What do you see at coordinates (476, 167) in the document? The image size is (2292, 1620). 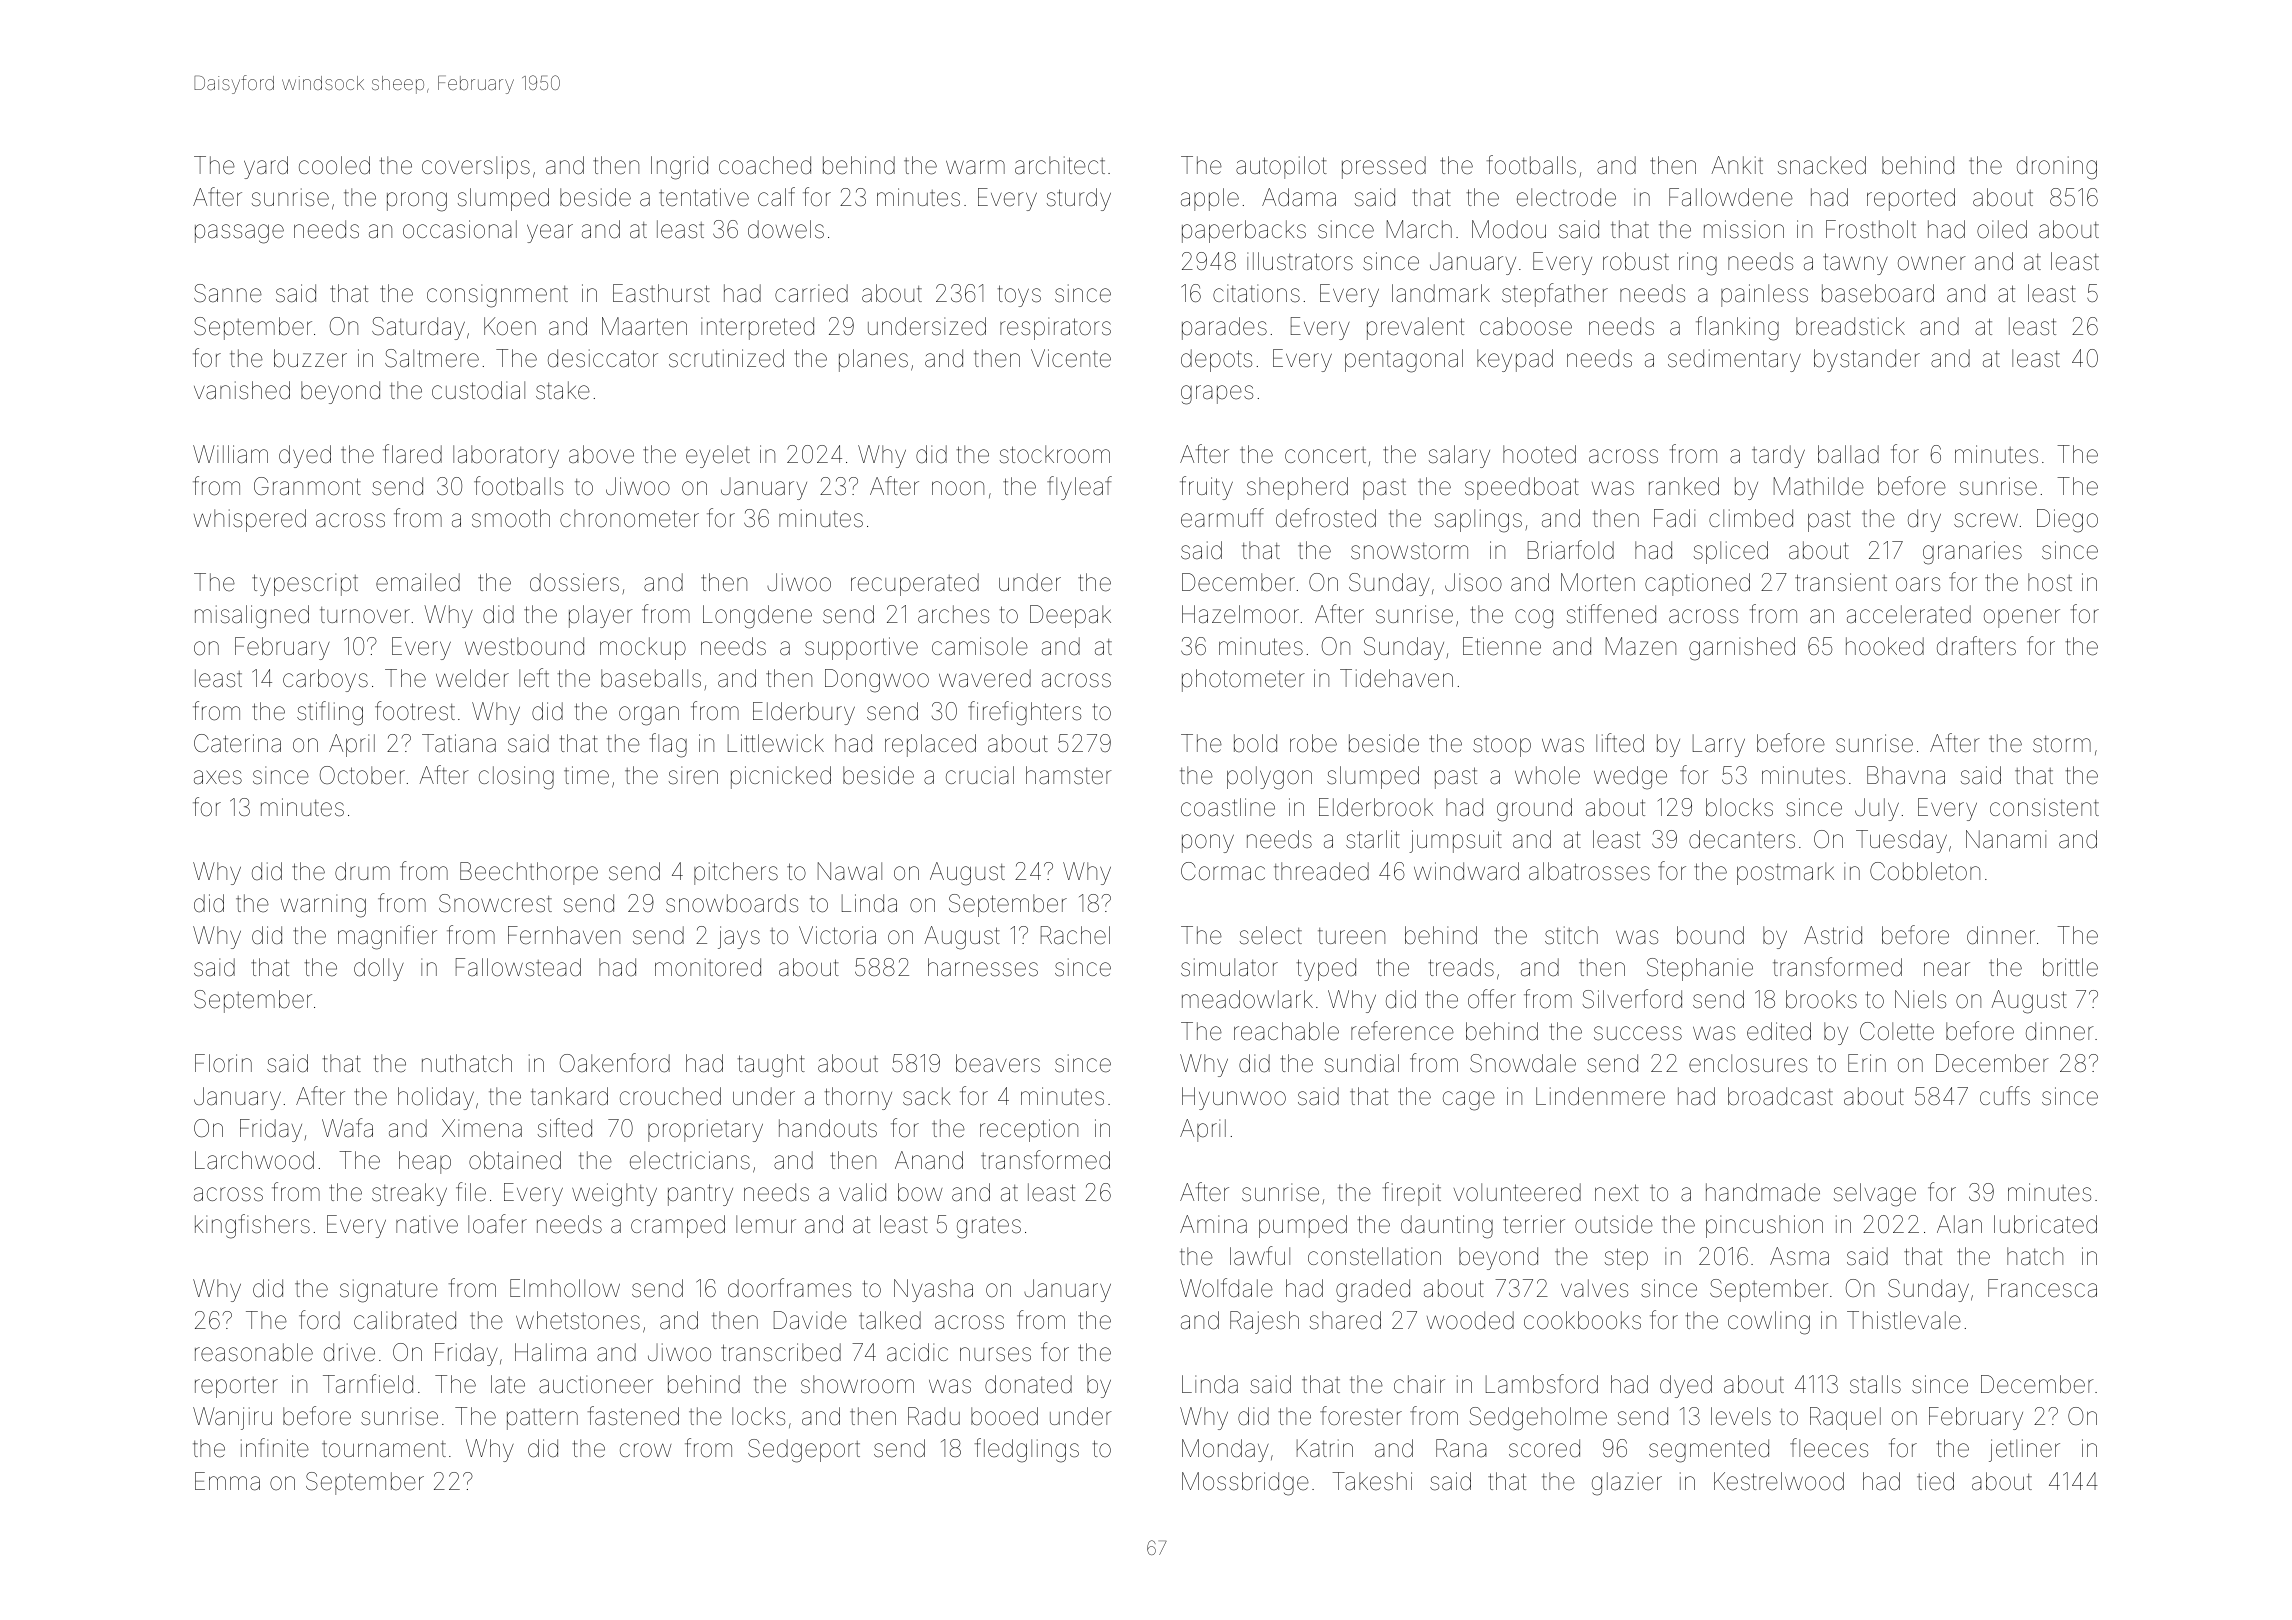 I see `coverslips` at bounding box center [476, 167].
